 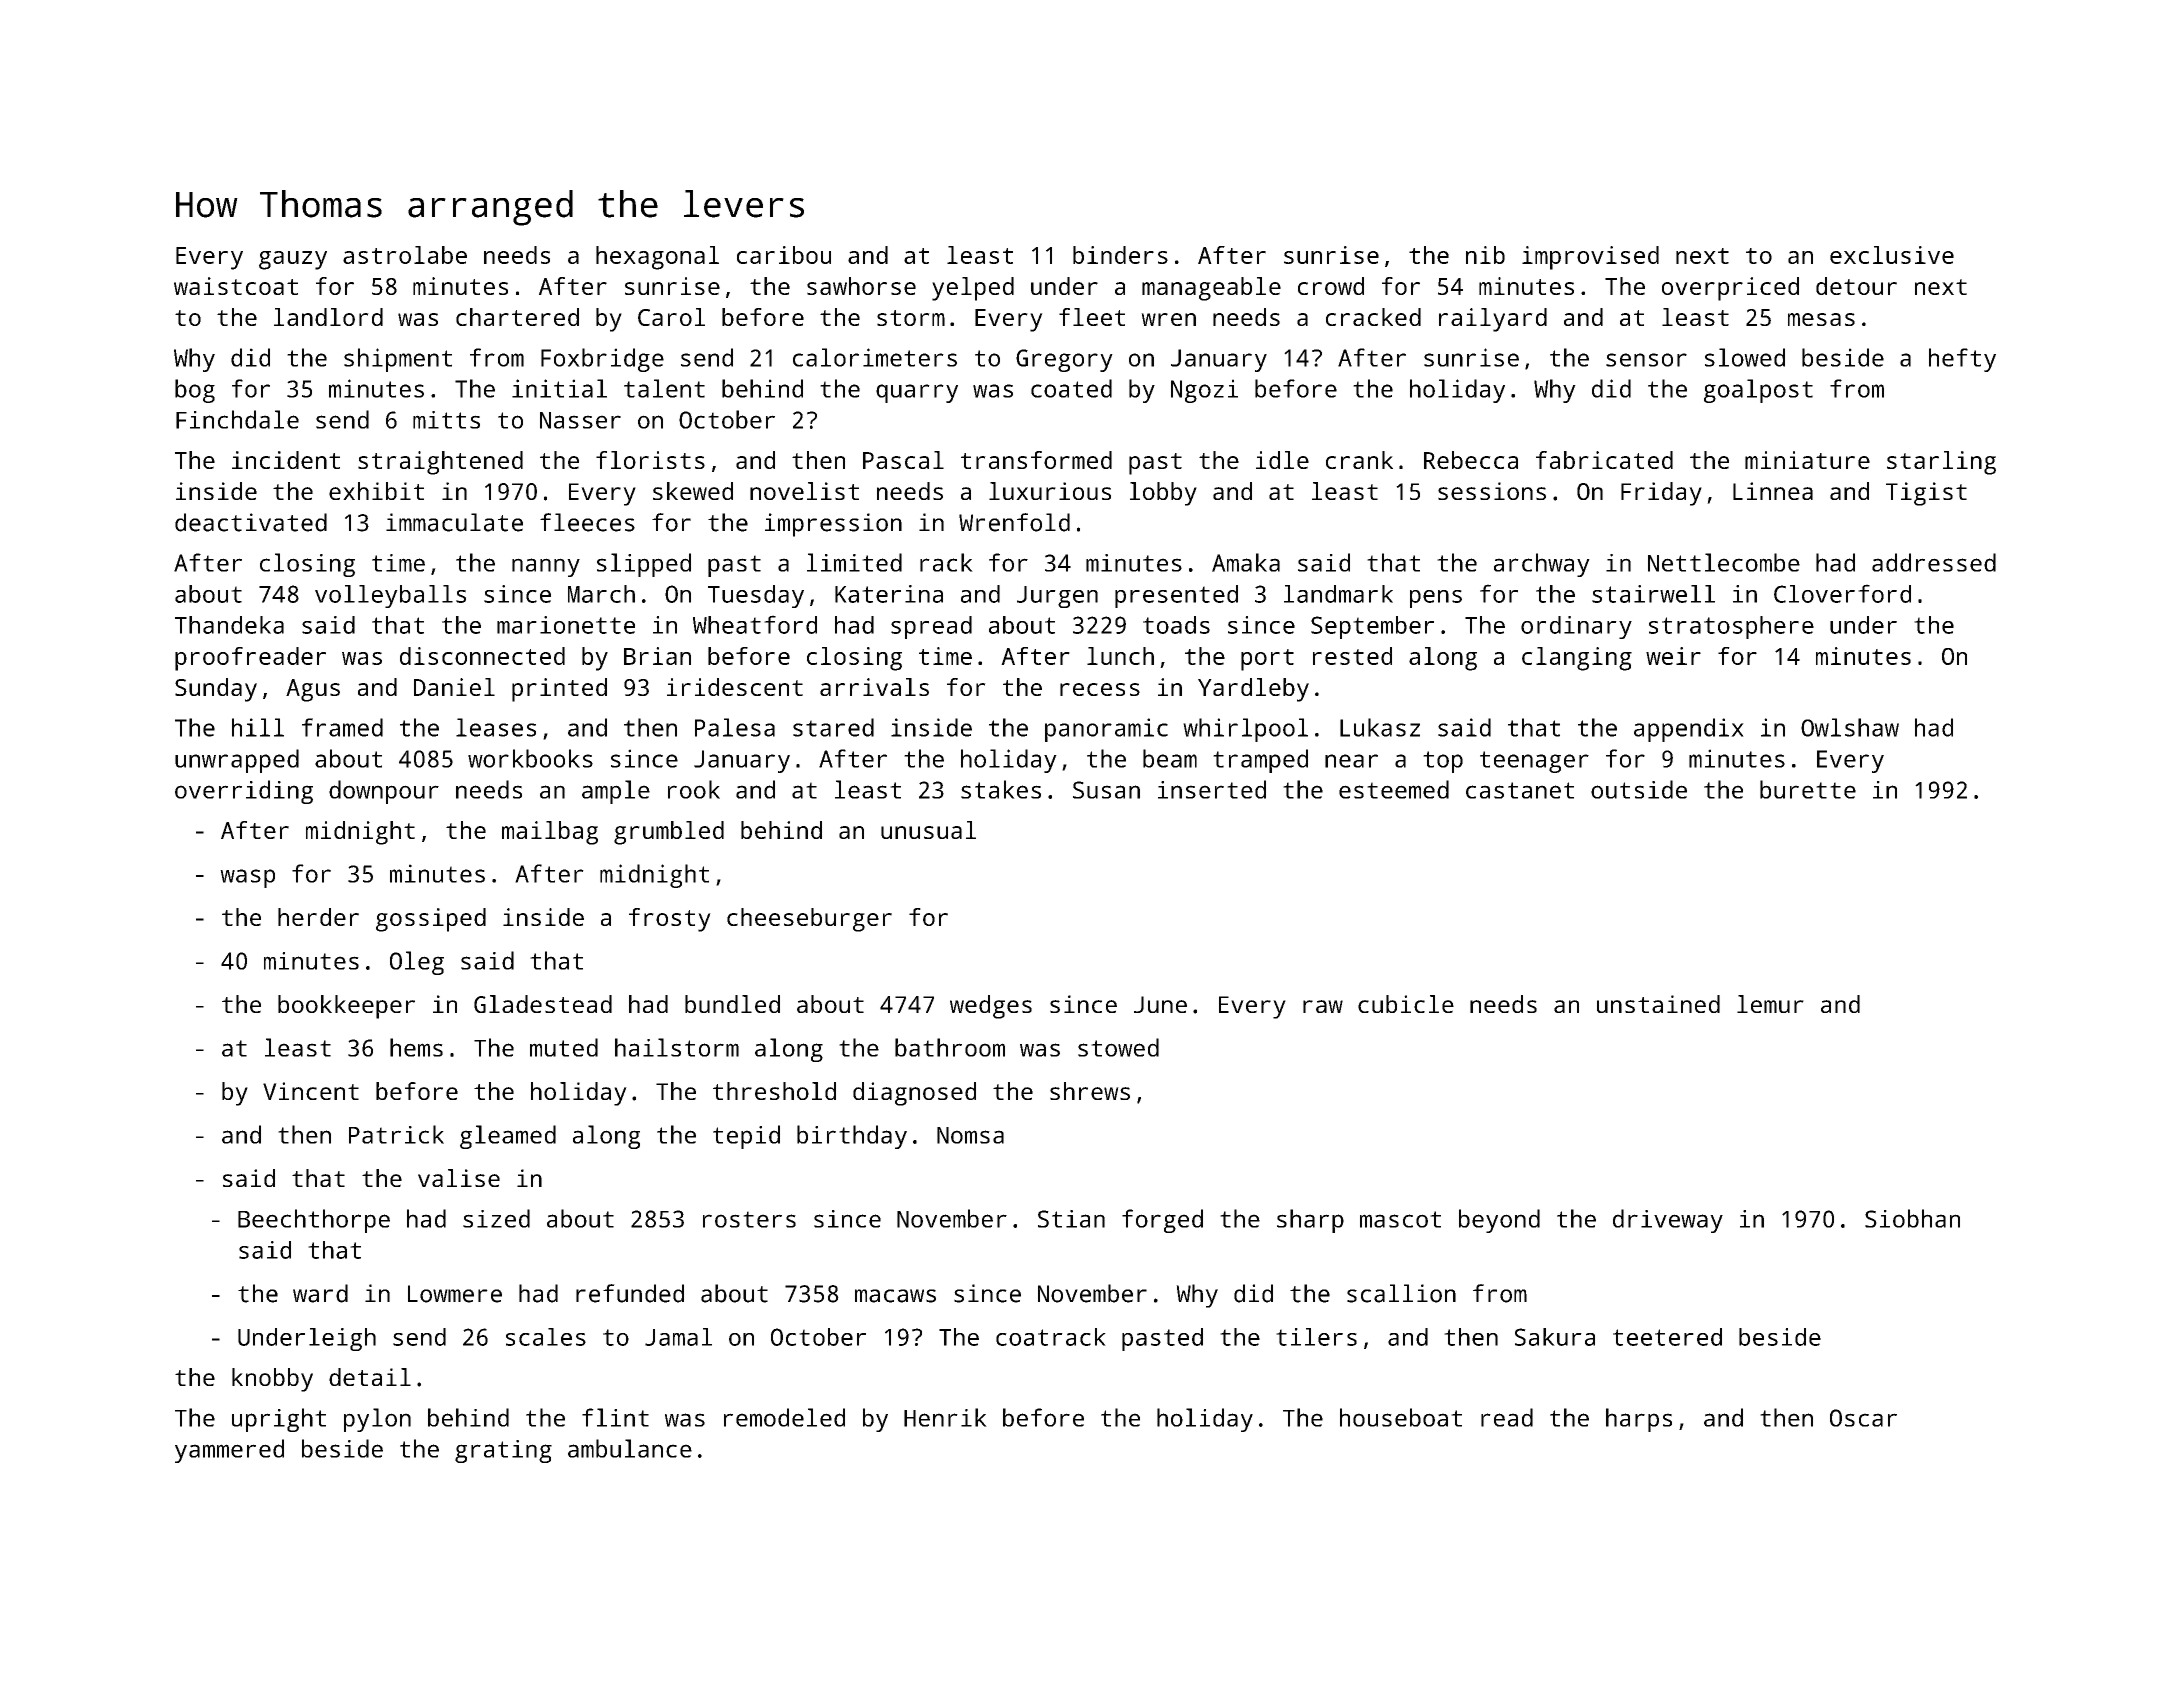 What do you see at coordinates (1331, 286) in the page?
I see `crowd` at bounding box center [1331, 286].
